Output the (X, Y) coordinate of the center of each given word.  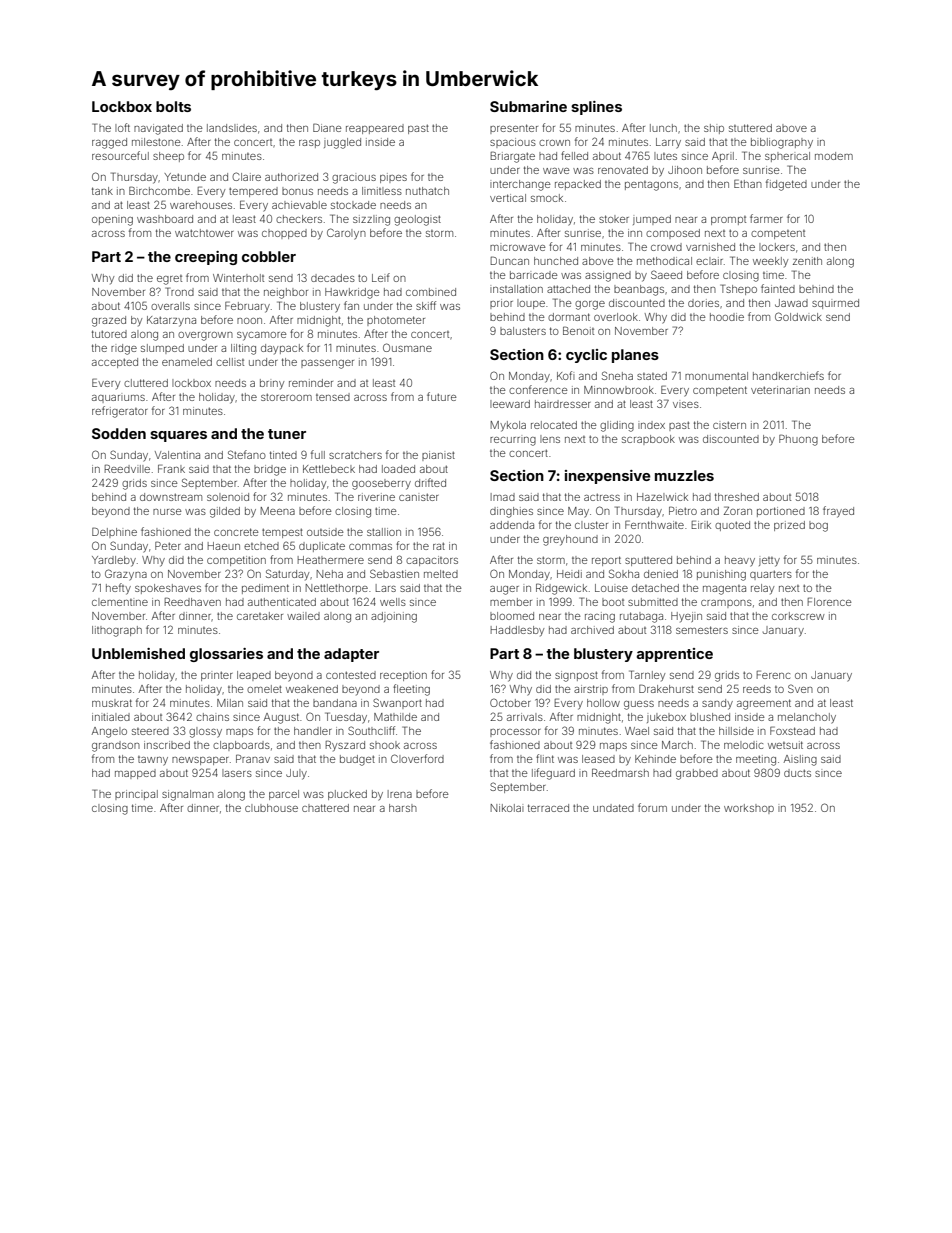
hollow (603, 703)
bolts (173, 106)
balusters (523, 331)
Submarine (528, 106)
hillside (736, 731)
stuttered (750, 128)
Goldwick (798, 316)
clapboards (241, 746)
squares (178, 436)
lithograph (117, 631)
